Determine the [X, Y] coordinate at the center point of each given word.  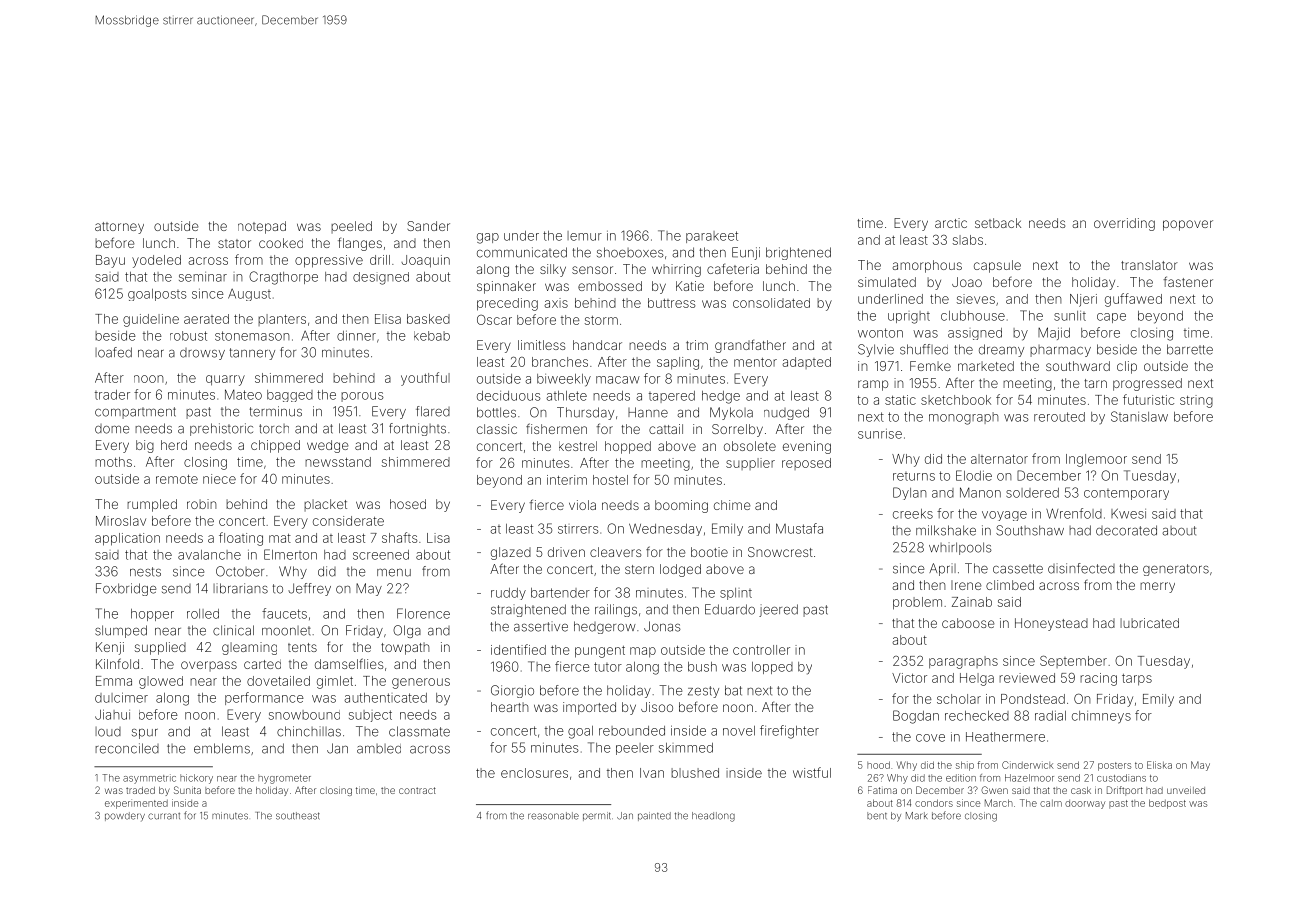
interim [567, 480]
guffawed [1133, 300]
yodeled [156, 261]
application [127, 539]
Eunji [746, 253]
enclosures [534, 773]
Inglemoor [1096, 460]
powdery [125, 817]
